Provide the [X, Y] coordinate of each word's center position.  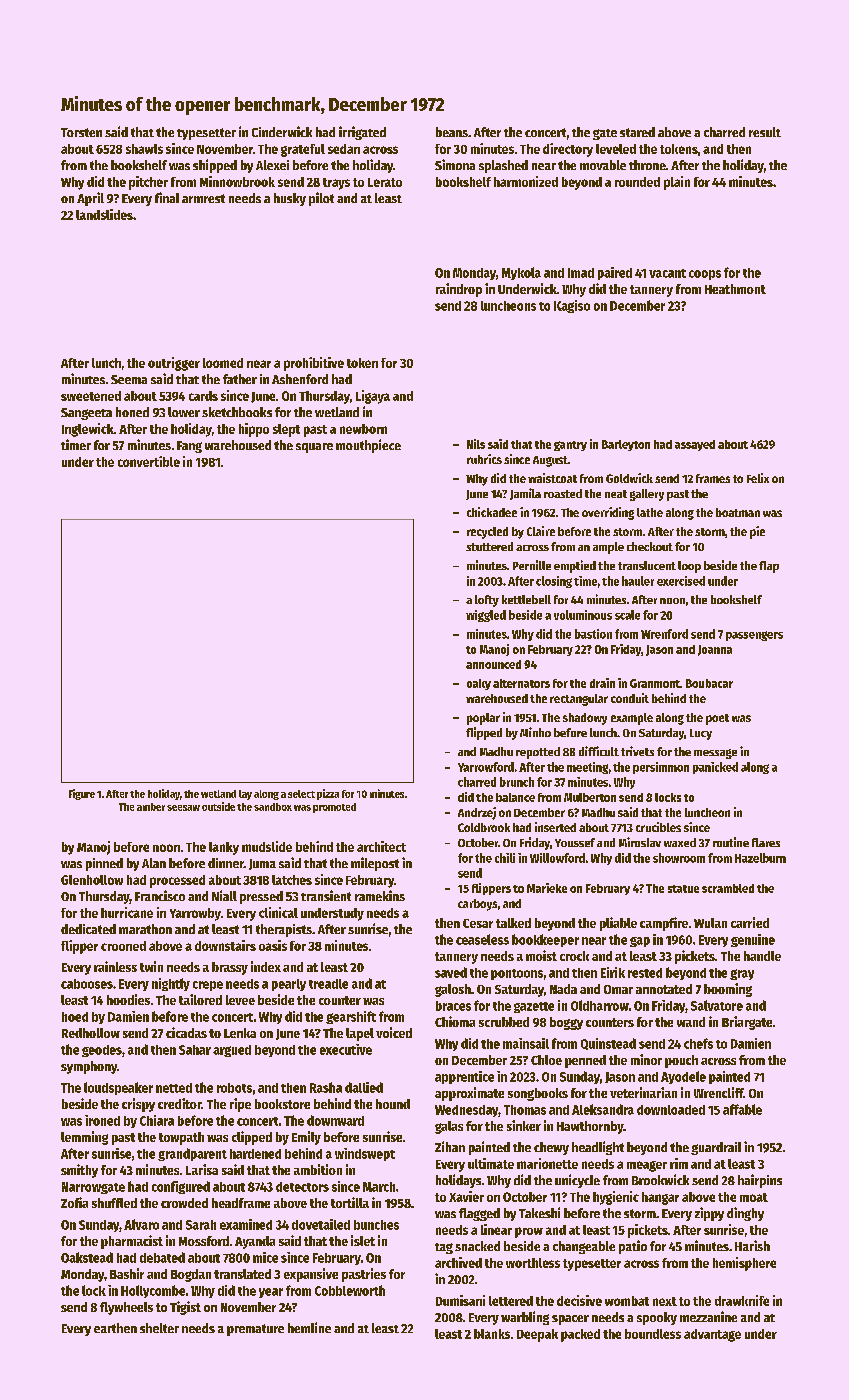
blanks [492, 1334]
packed [580, 1335]
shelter [159, 1328]
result [765, 132]
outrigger [174, 364]
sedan [344, 149]
